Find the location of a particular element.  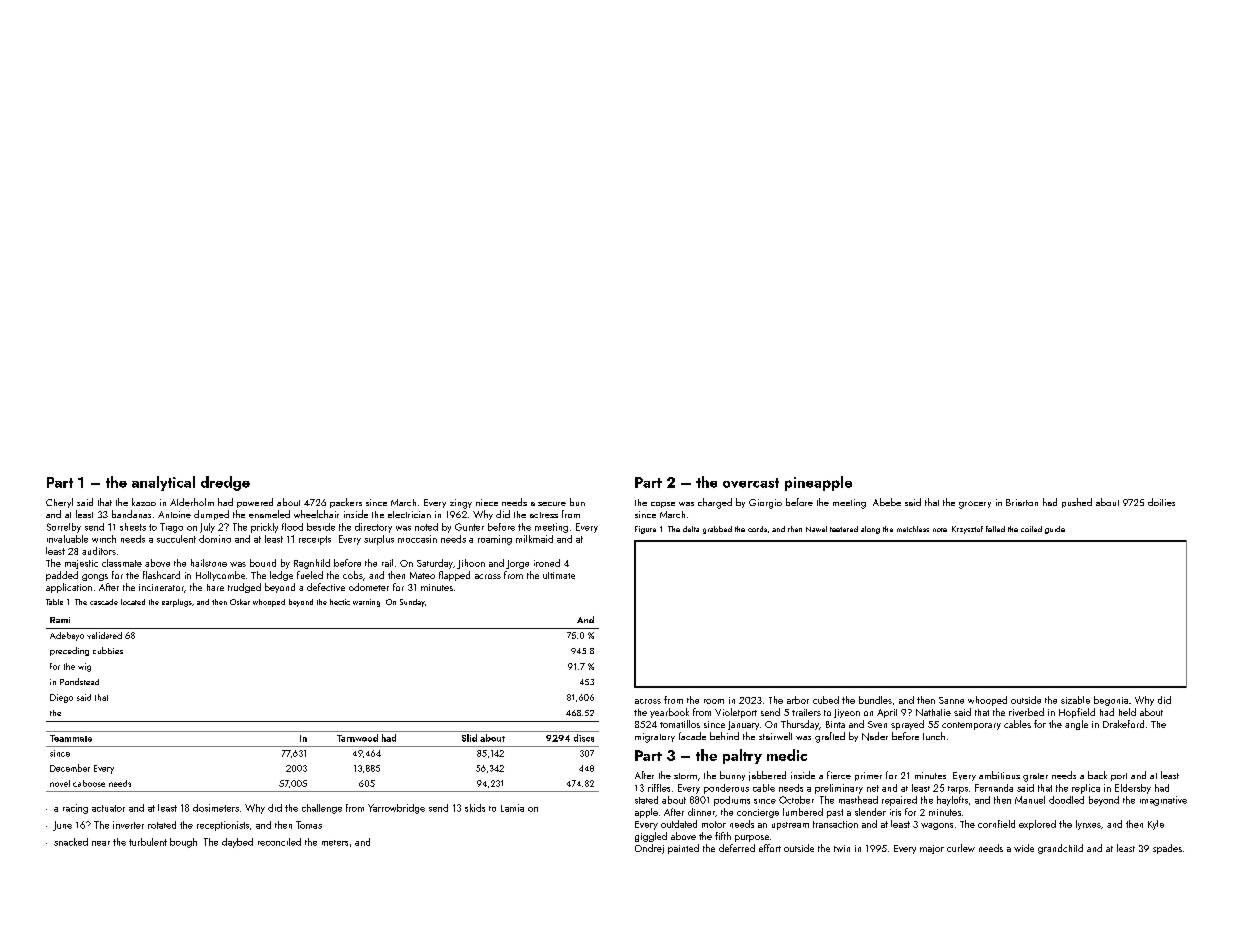

coiled is located at coordinates (1031, 529).
